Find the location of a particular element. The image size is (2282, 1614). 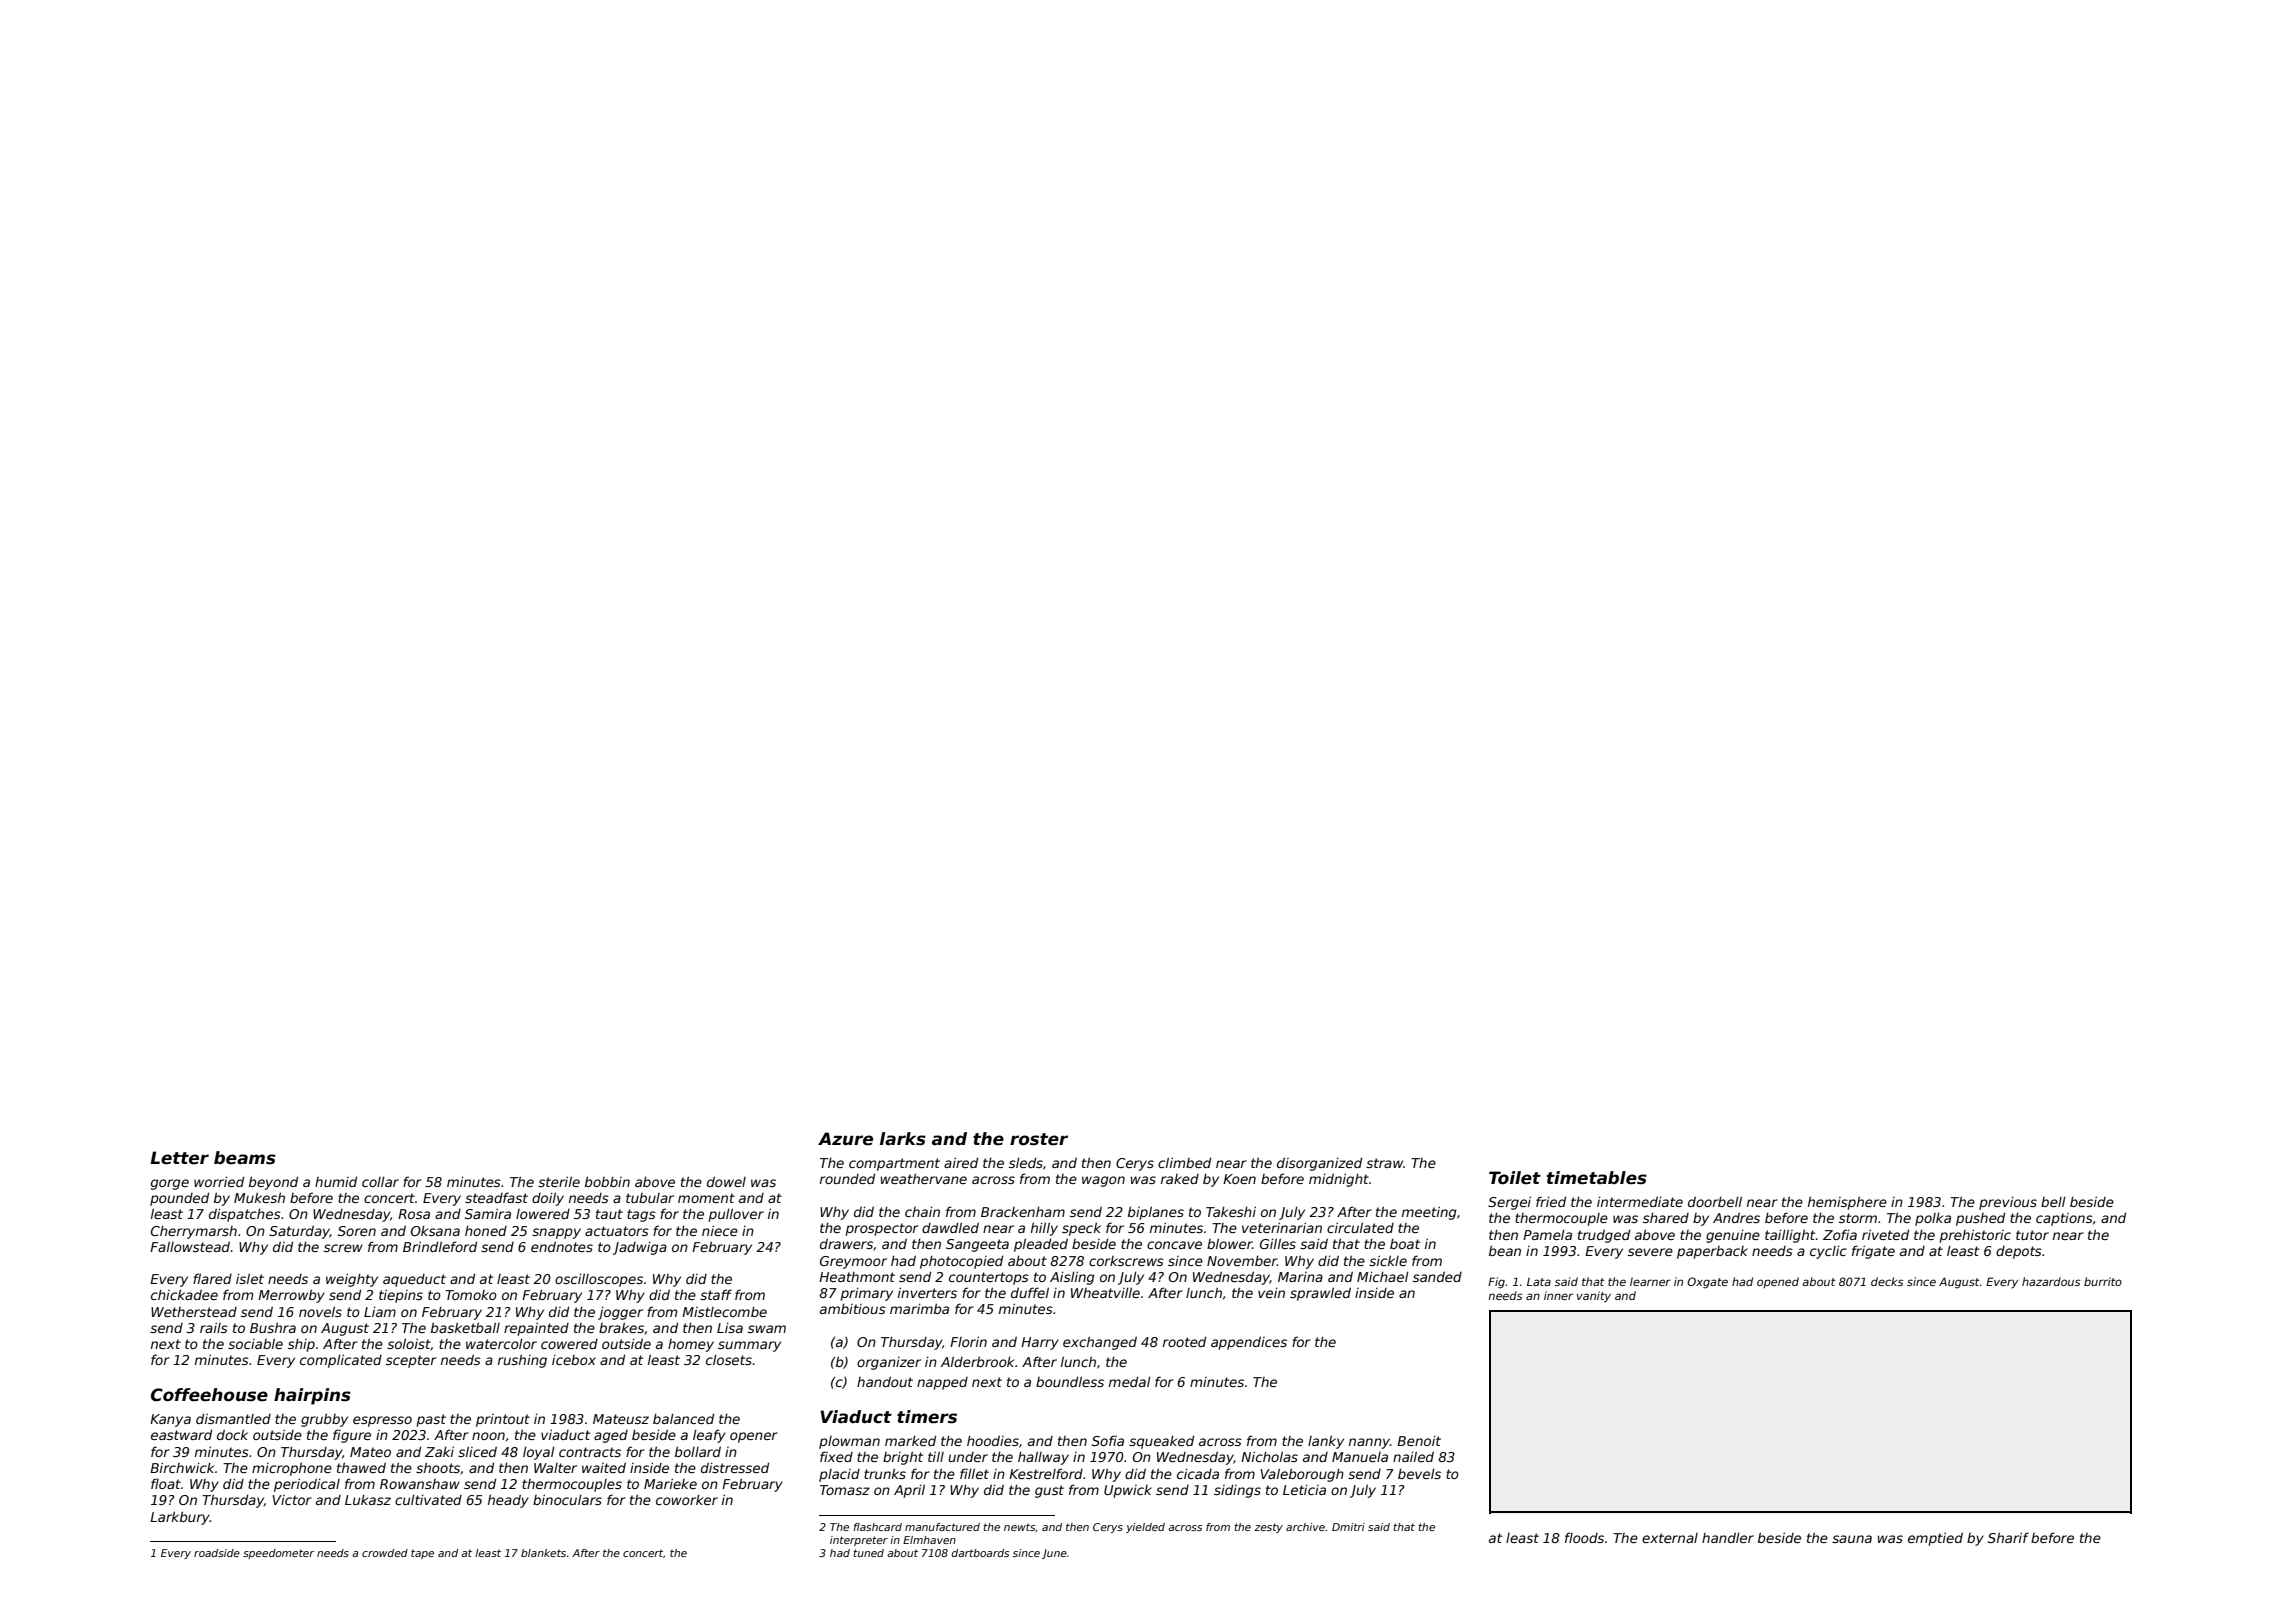

floods is located at coordinates (1584, 1537).
